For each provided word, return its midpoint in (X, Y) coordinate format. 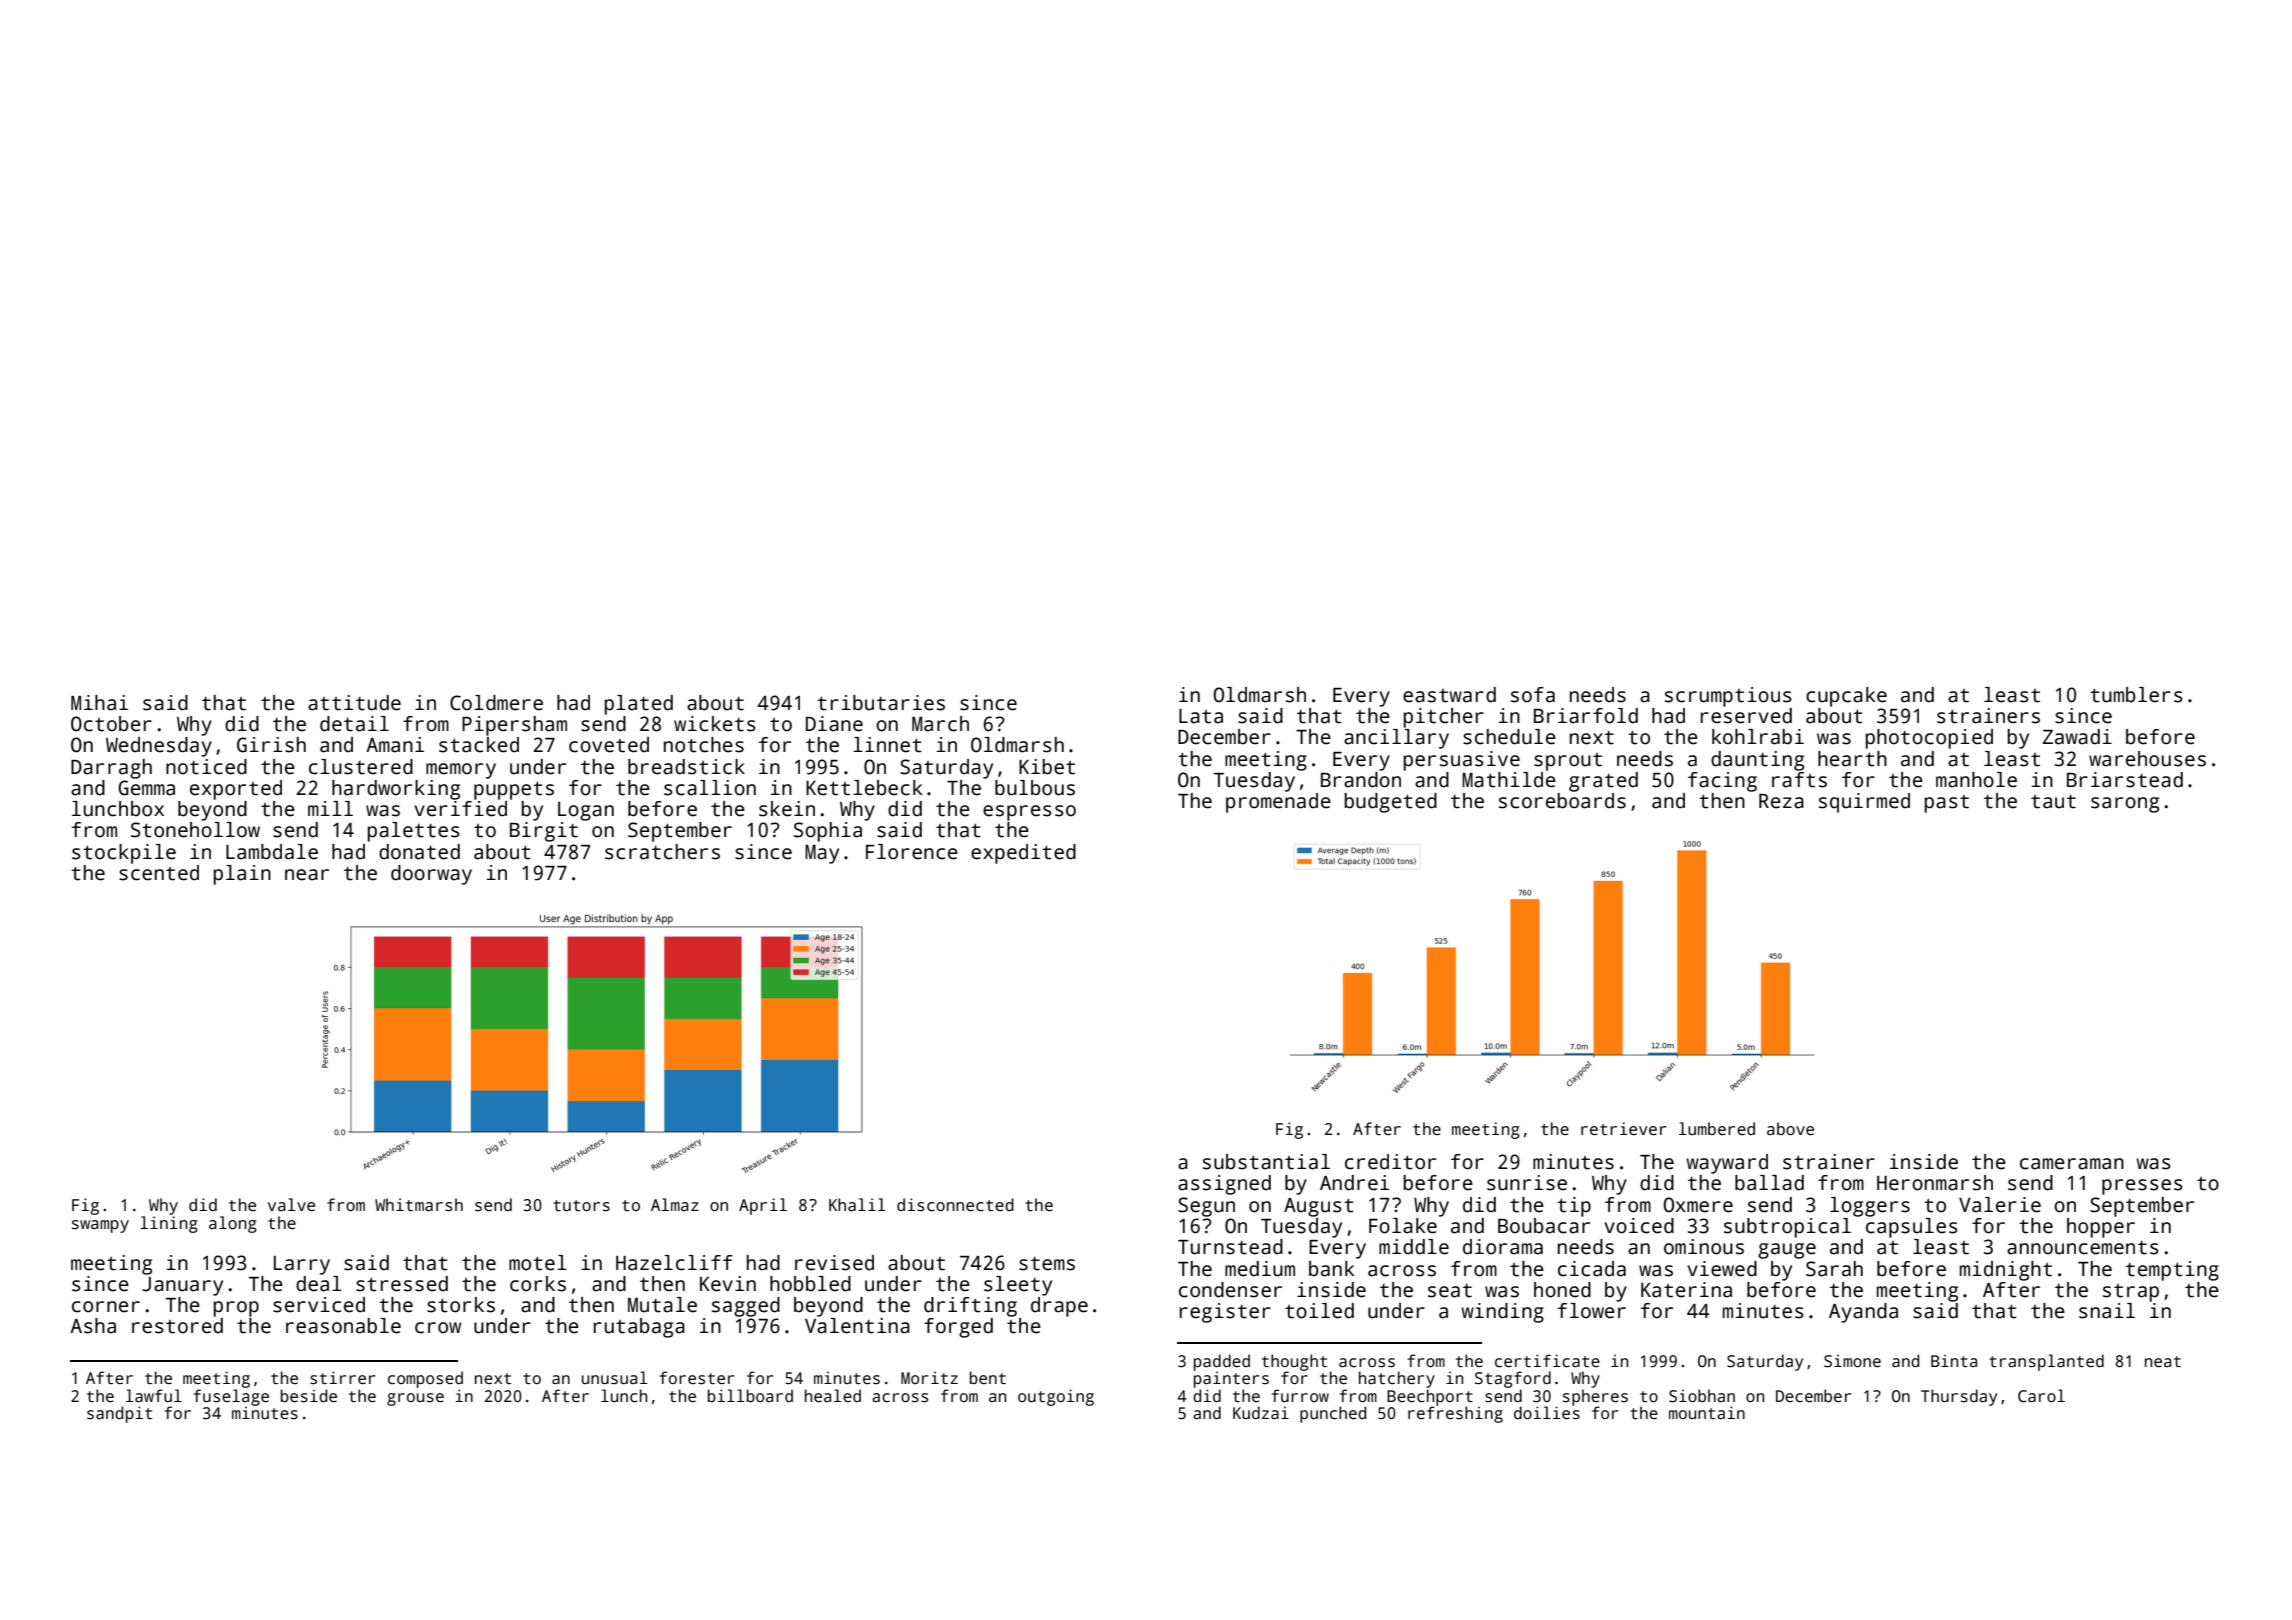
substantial (1266, 1162)
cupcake (1846, 697)
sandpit (119, 1414)
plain (242, 875)
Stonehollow (195, 830)
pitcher (1443, 718)
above (1790, 1128)
